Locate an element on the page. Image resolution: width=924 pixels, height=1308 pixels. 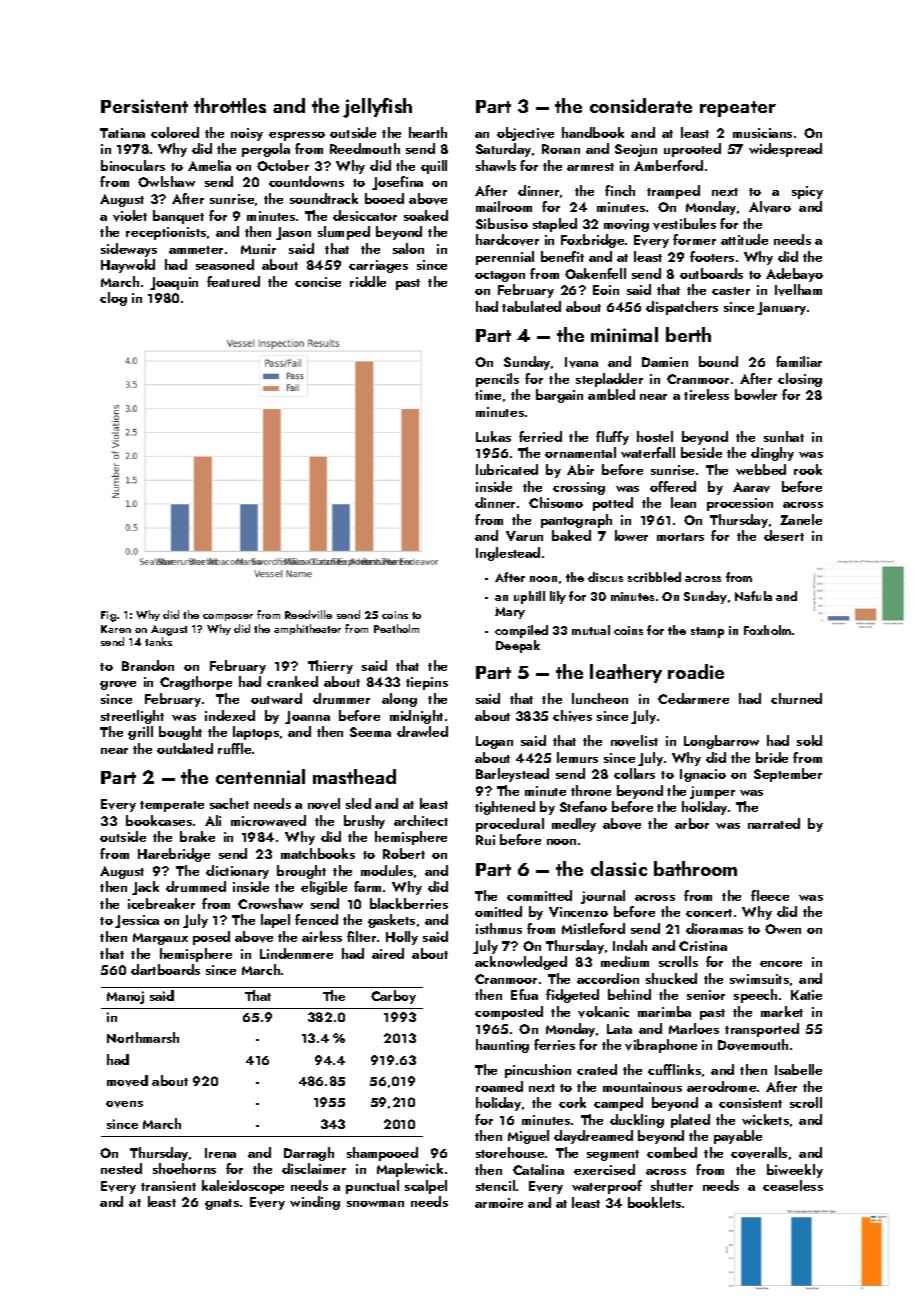
stamp is located at coordinates (707, 632).
